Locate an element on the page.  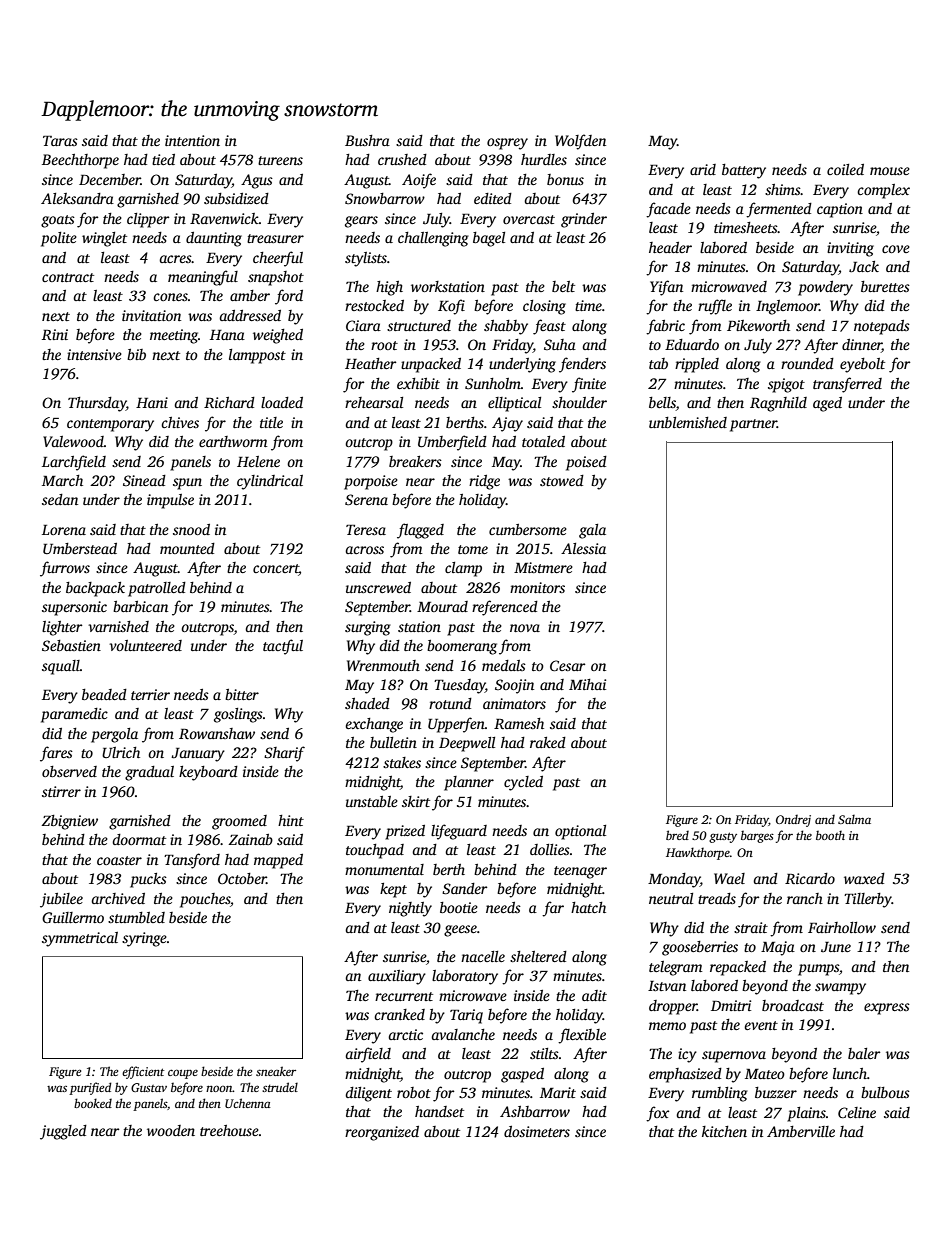
Cesar is located at coordinates (568, 665).
